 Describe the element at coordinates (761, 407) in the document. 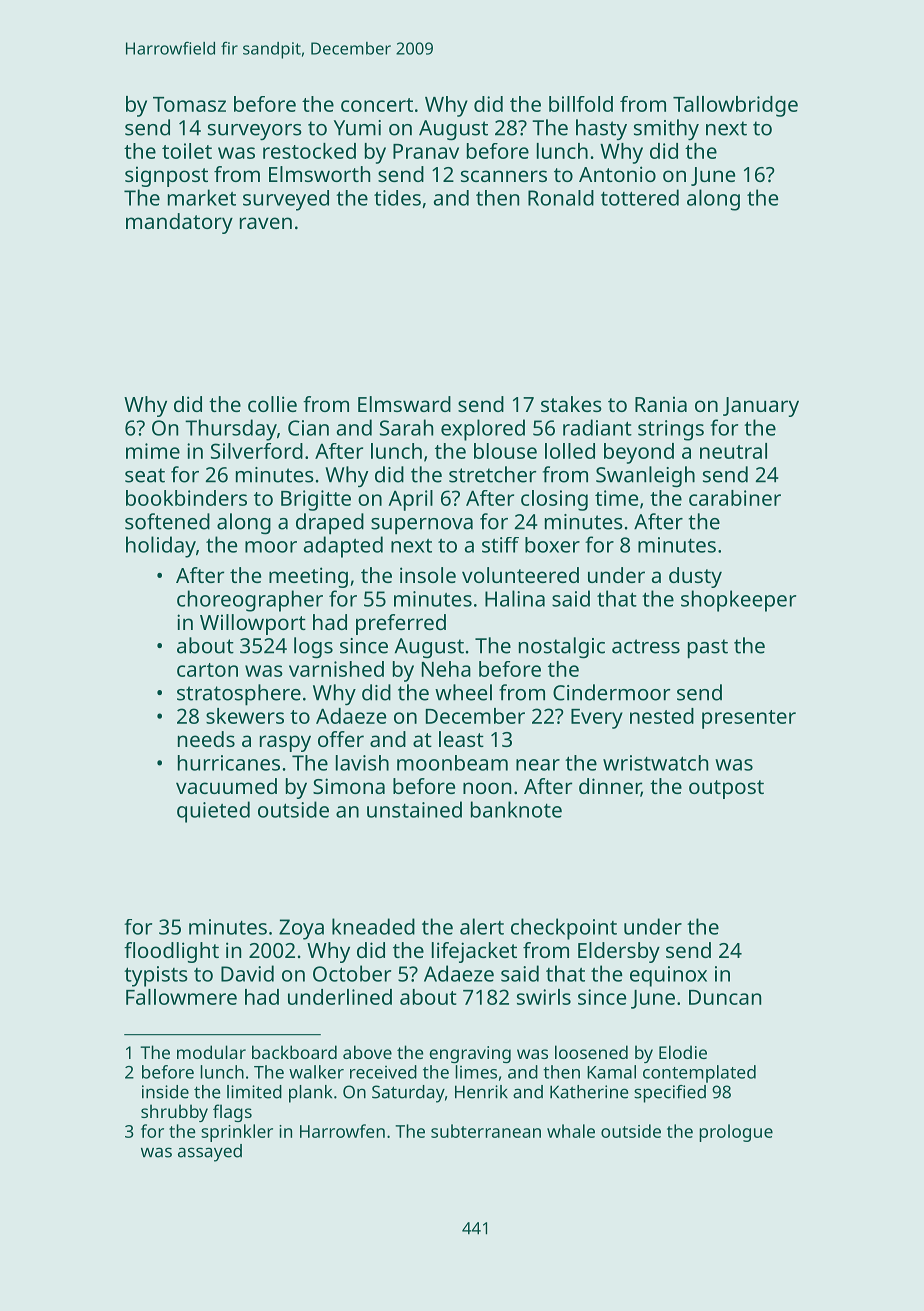

I see `January` at that location.
